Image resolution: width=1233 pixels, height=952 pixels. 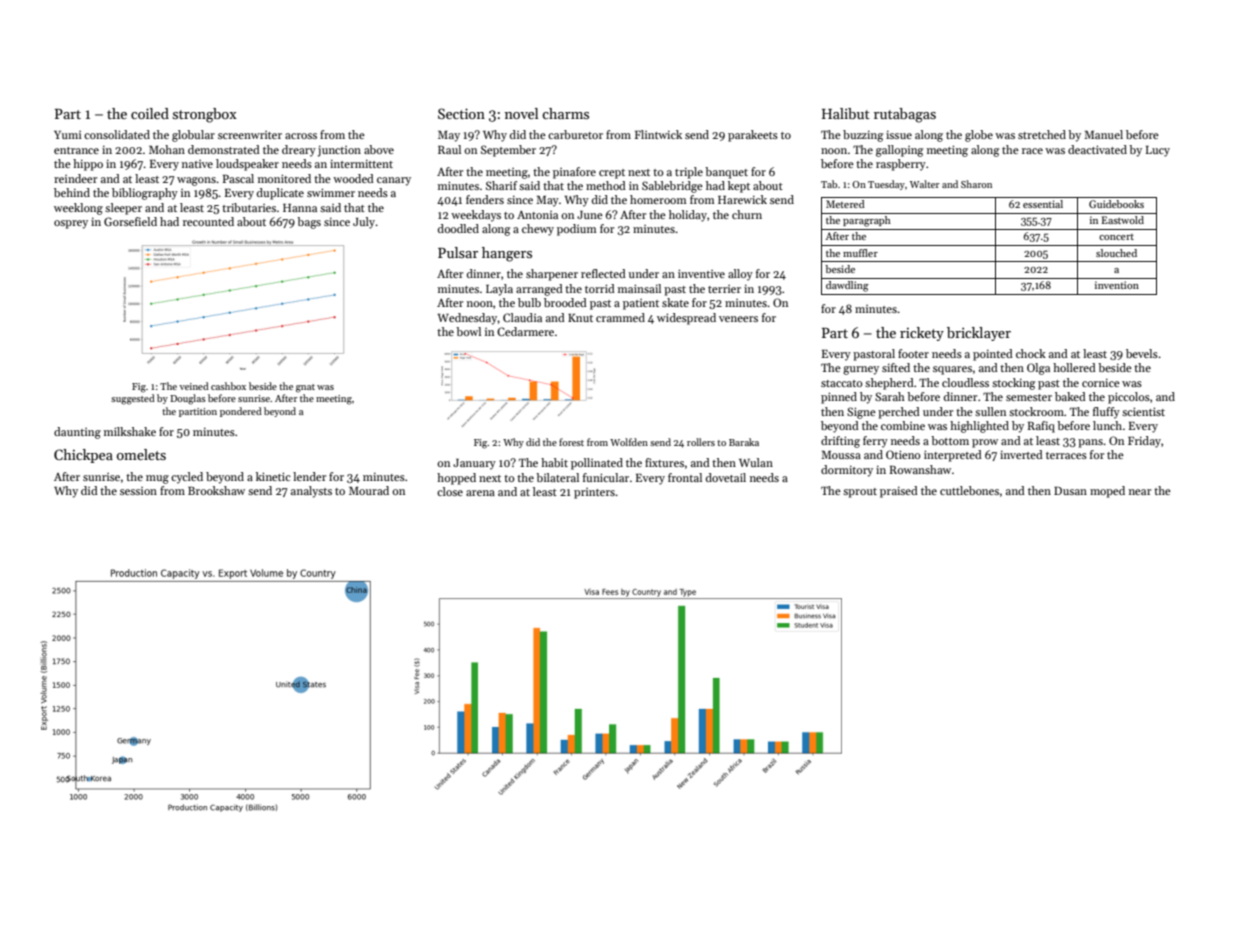 I want to click on pinafore, so click(x=574, y=173).
